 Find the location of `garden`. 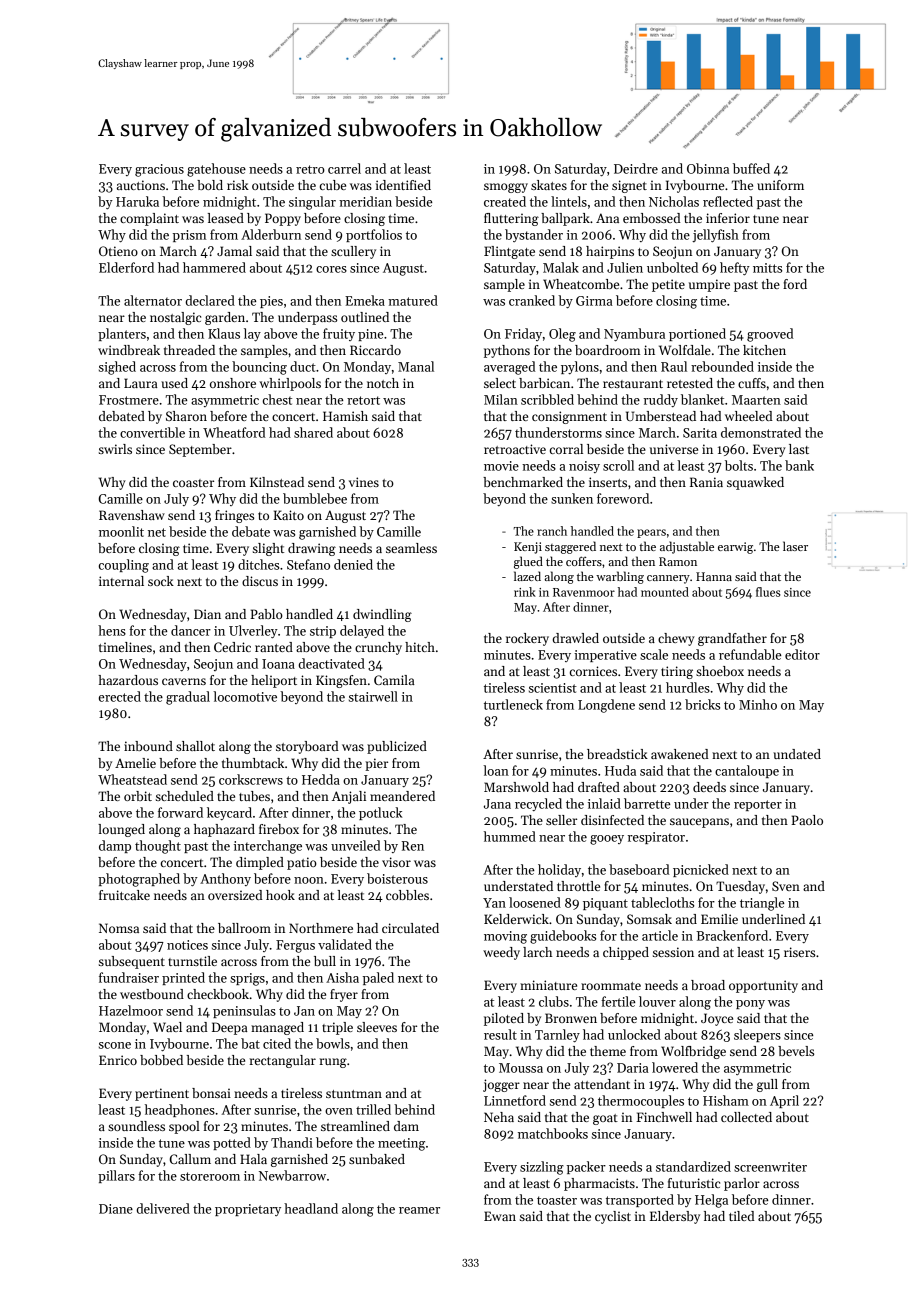

garden is located at coordinates (225, 318).
